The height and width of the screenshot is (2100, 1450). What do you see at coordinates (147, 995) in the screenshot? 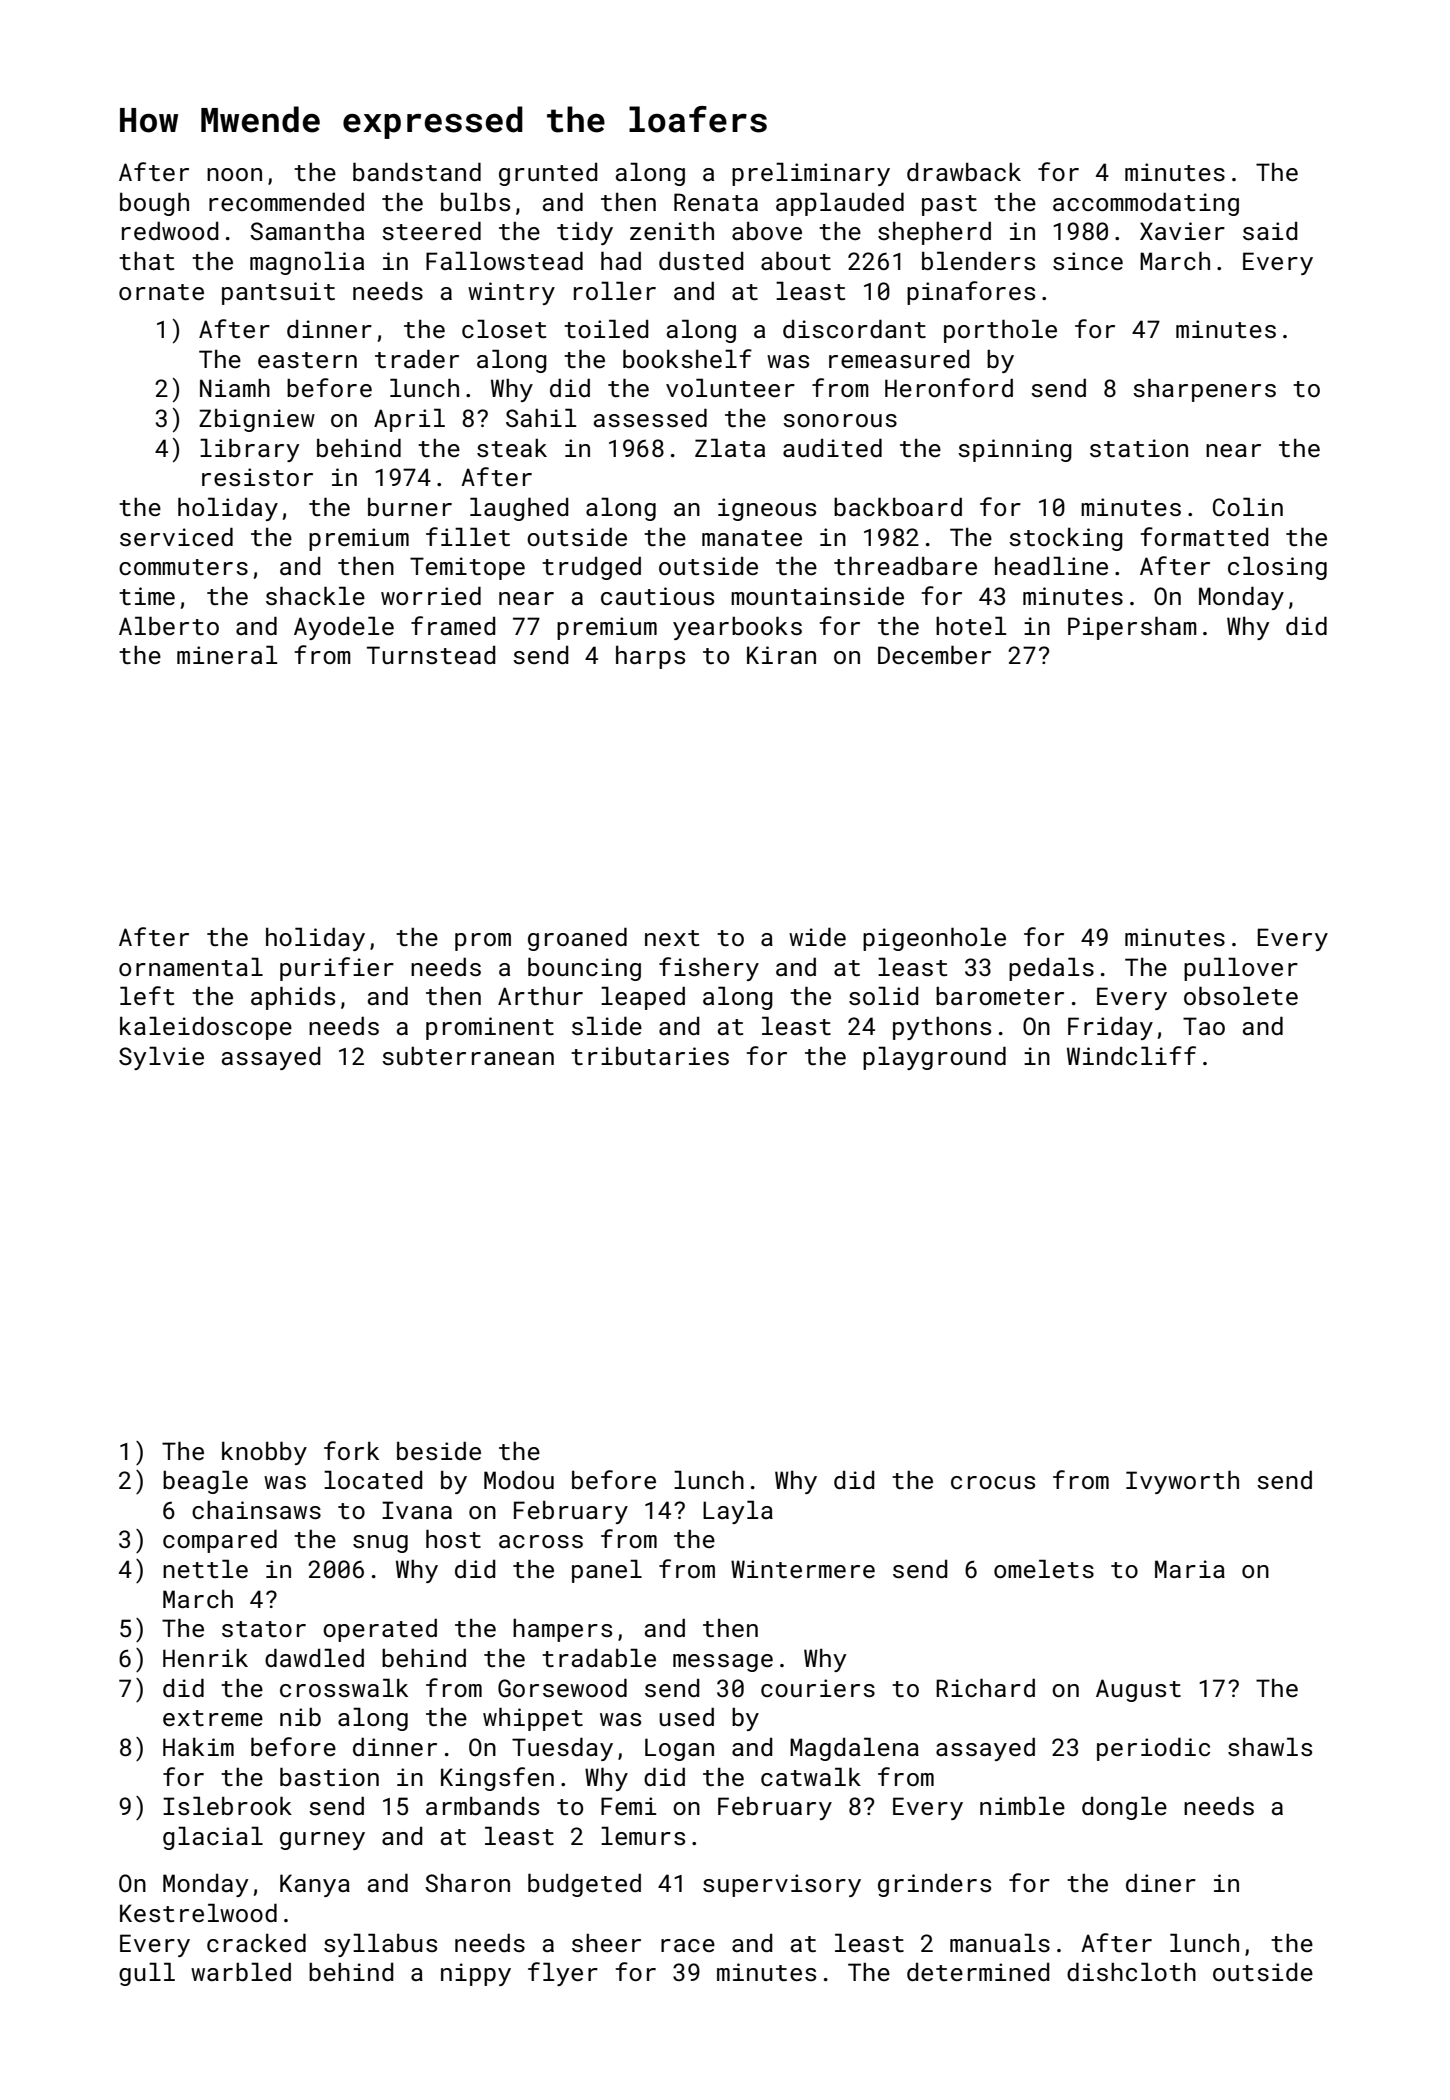
I see `left` at bounding box center [147, 995].
